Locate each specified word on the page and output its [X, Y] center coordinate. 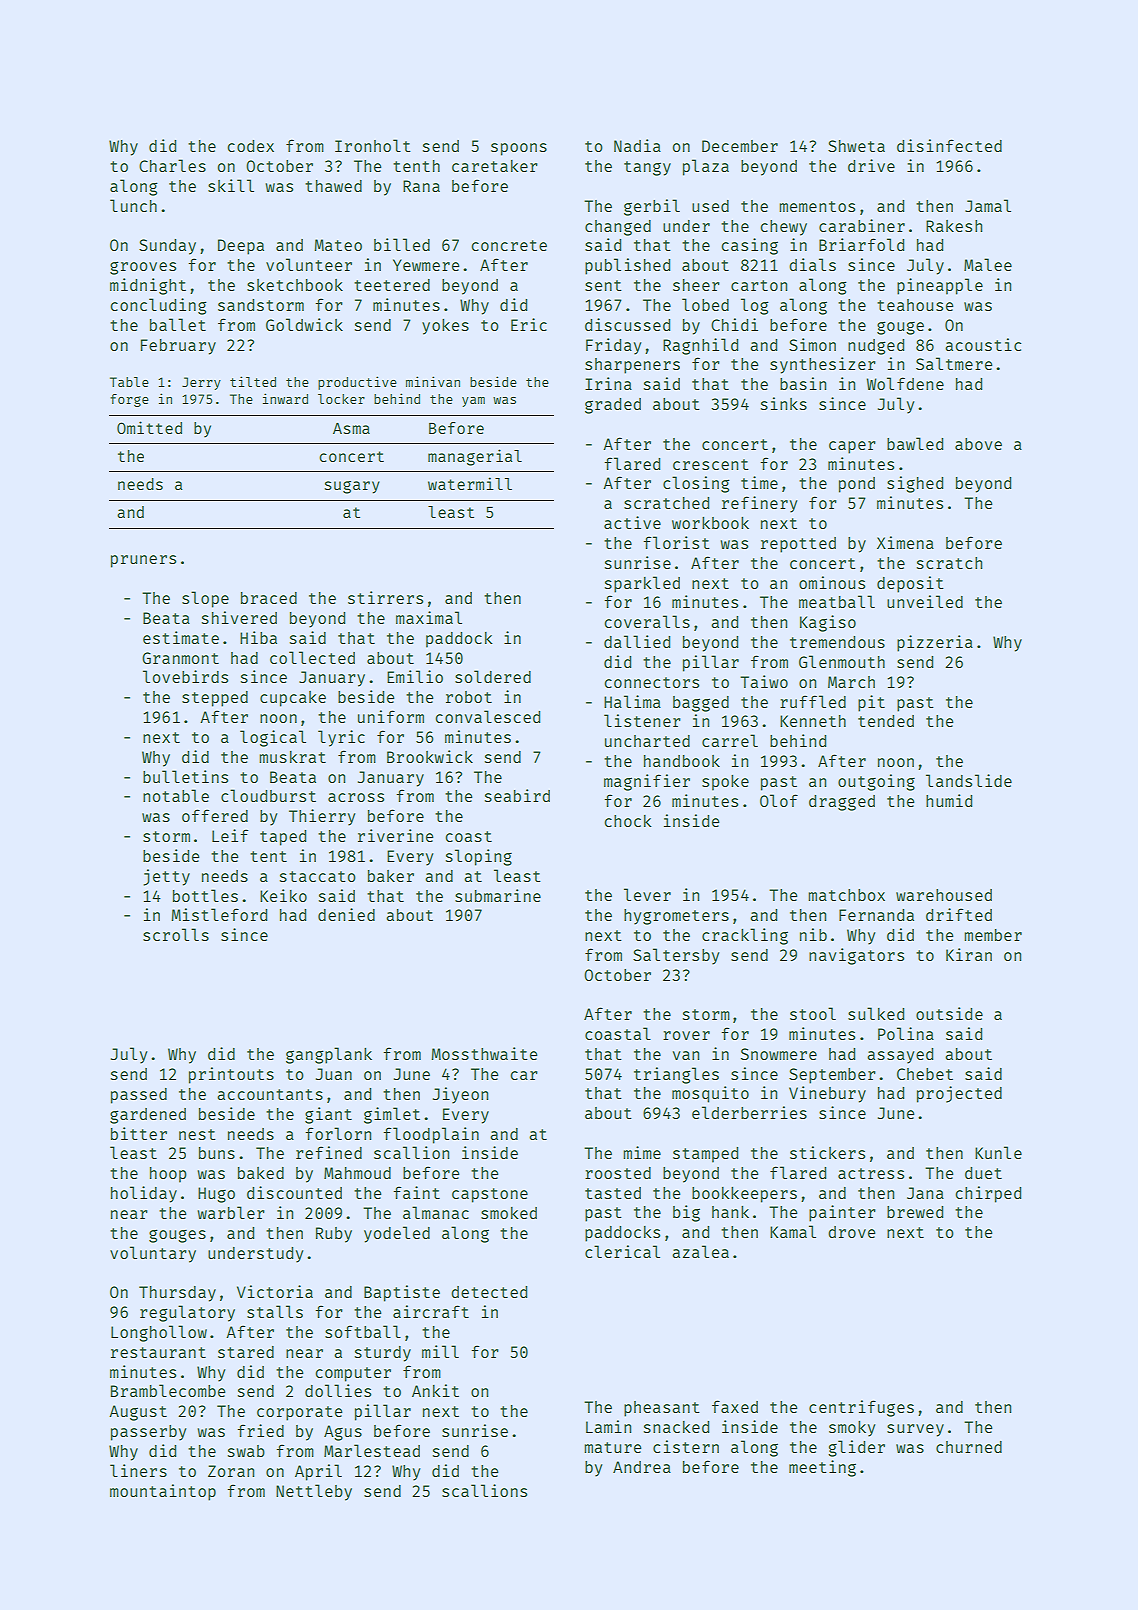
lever [647, 894]
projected [959, 1094]
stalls [275, 1311]
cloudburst [268, 795]
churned [969, 1447]
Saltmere [954, 363]
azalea [700, 1251]
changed [618, 228]
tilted [253, 381]
